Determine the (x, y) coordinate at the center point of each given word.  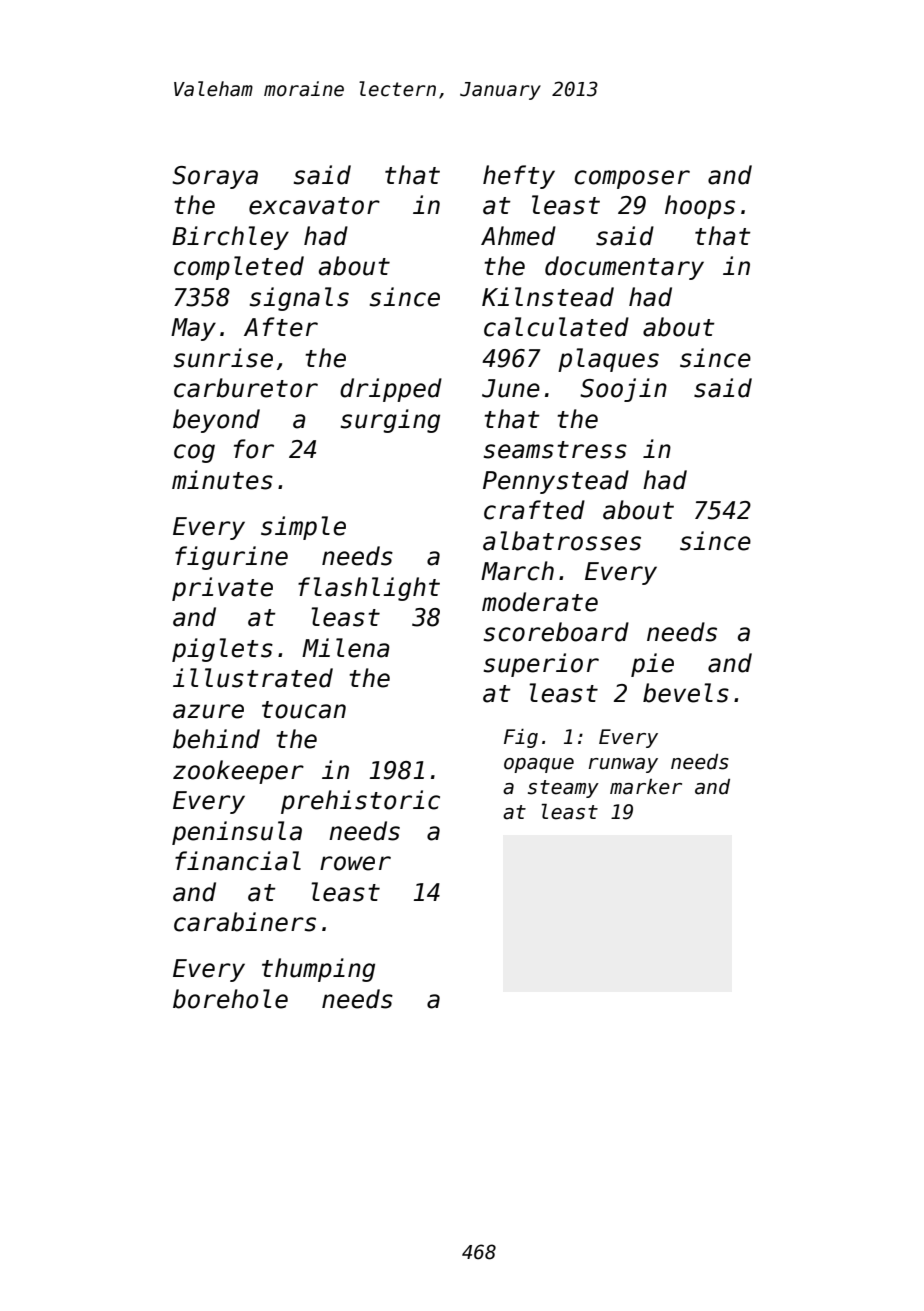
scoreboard (556, 632)
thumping (318, 970)
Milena (346, 648)
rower (355, 863)
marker (646, 787)
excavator (314, 206)
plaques (608, 360)
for (254, 449)
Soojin (623, 390)
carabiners (245, 922)
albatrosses (562, 541)
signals (299, 299)
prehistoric (360, 802)
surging (390, 421)
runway (623, 765)
